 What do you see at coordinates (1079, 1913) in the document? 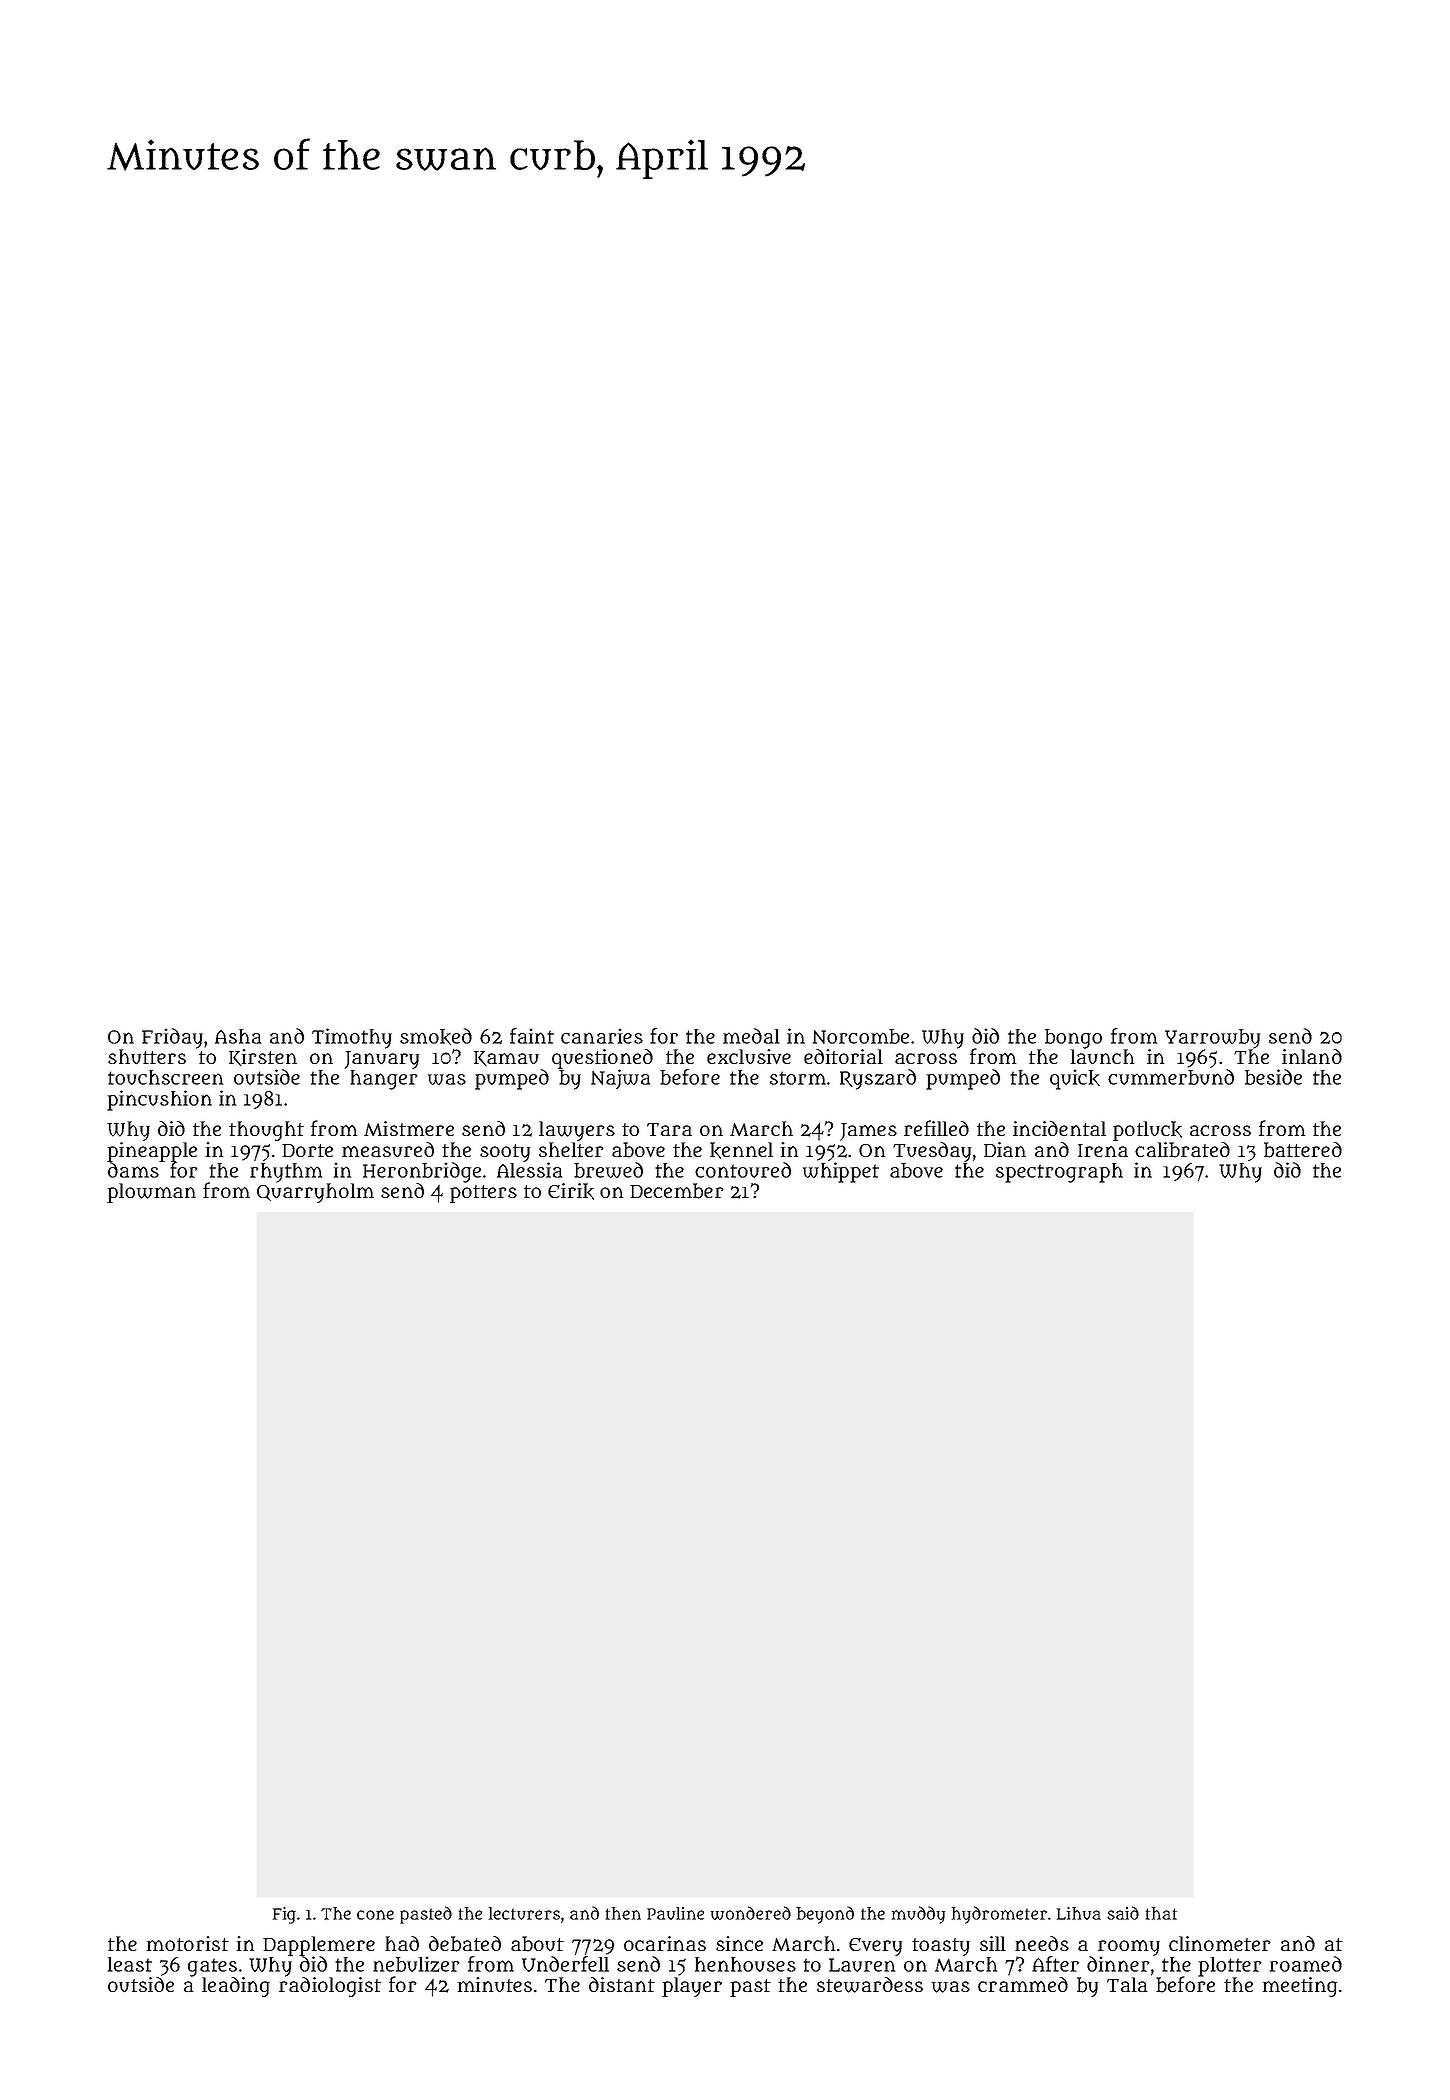
I see `Lihua` at bounding box center [1079, 1913].
